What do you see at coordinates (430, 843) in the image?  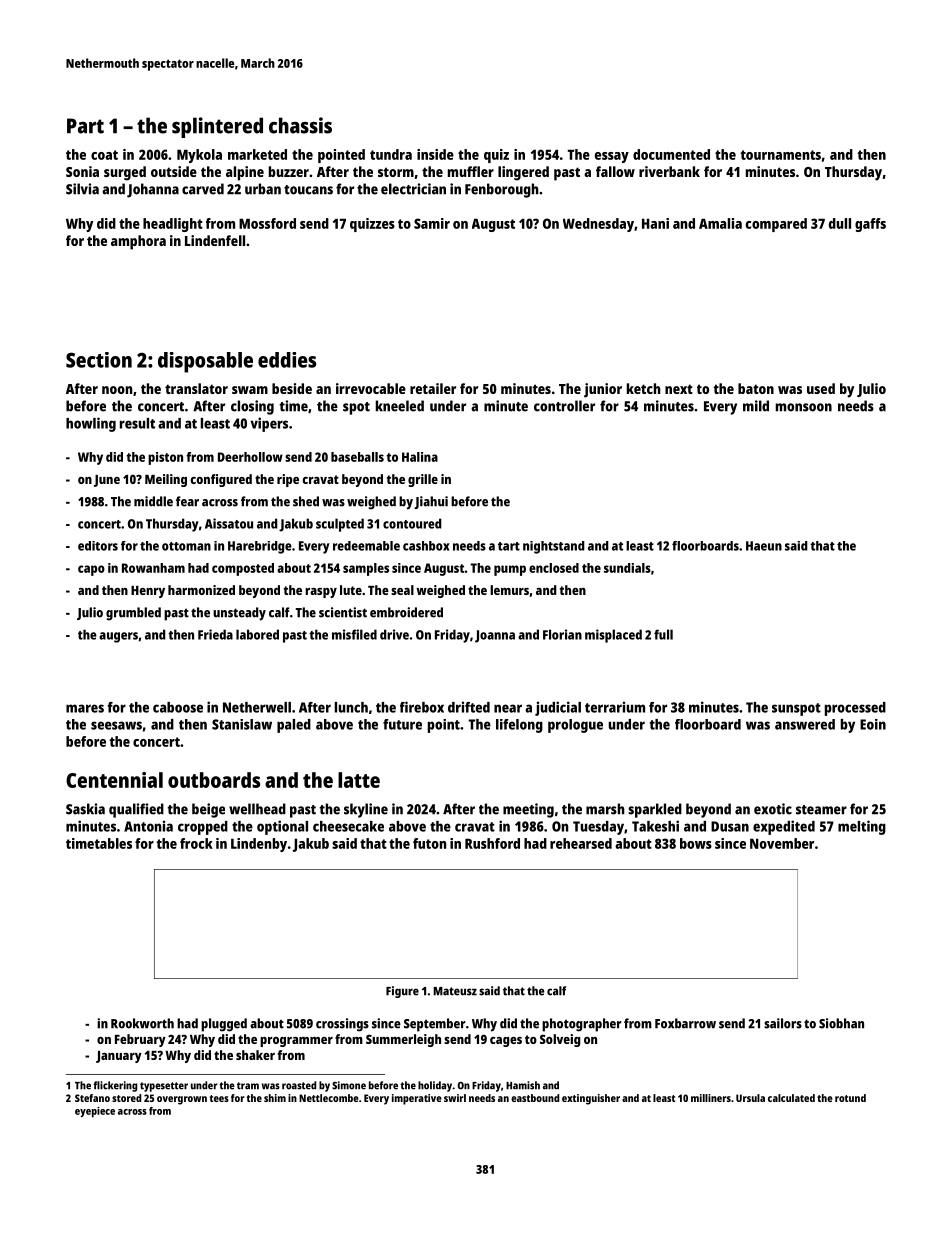 I see `futon` at bounding box center [430, 843].
